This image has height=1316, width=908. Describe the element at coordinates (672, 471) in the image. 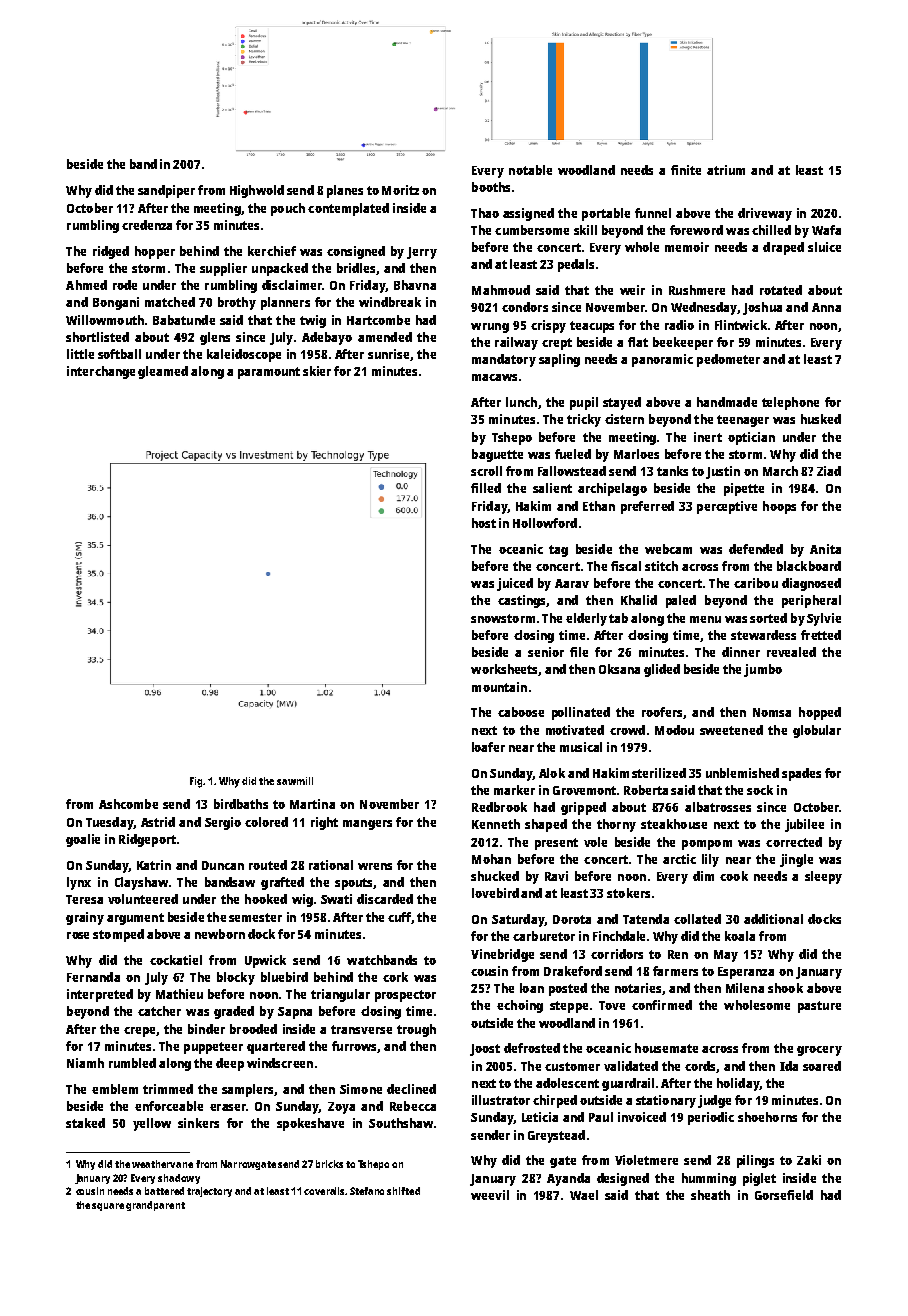

I see `tanks` at that location.
